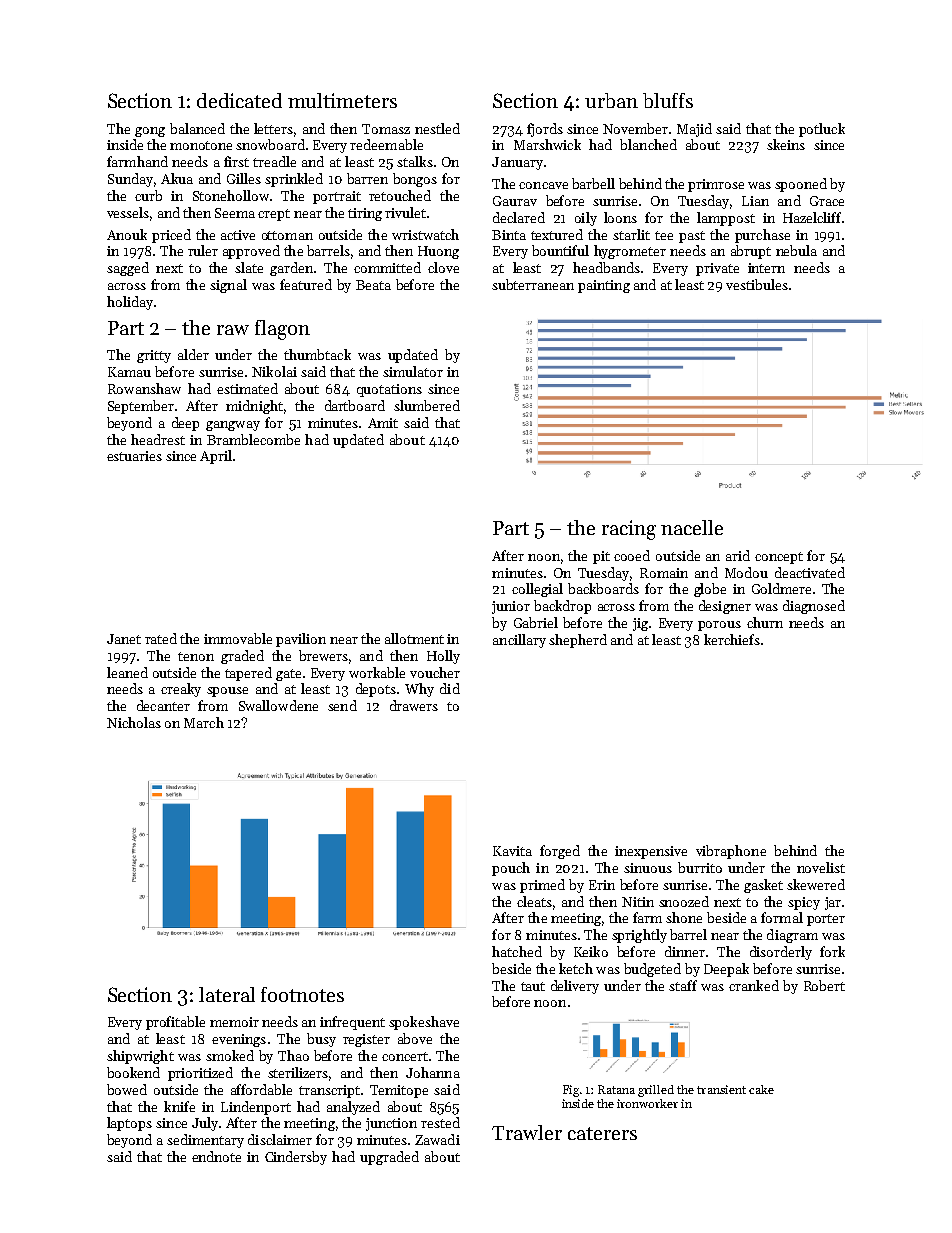  I want to click on leaned, so click(127, 672).
